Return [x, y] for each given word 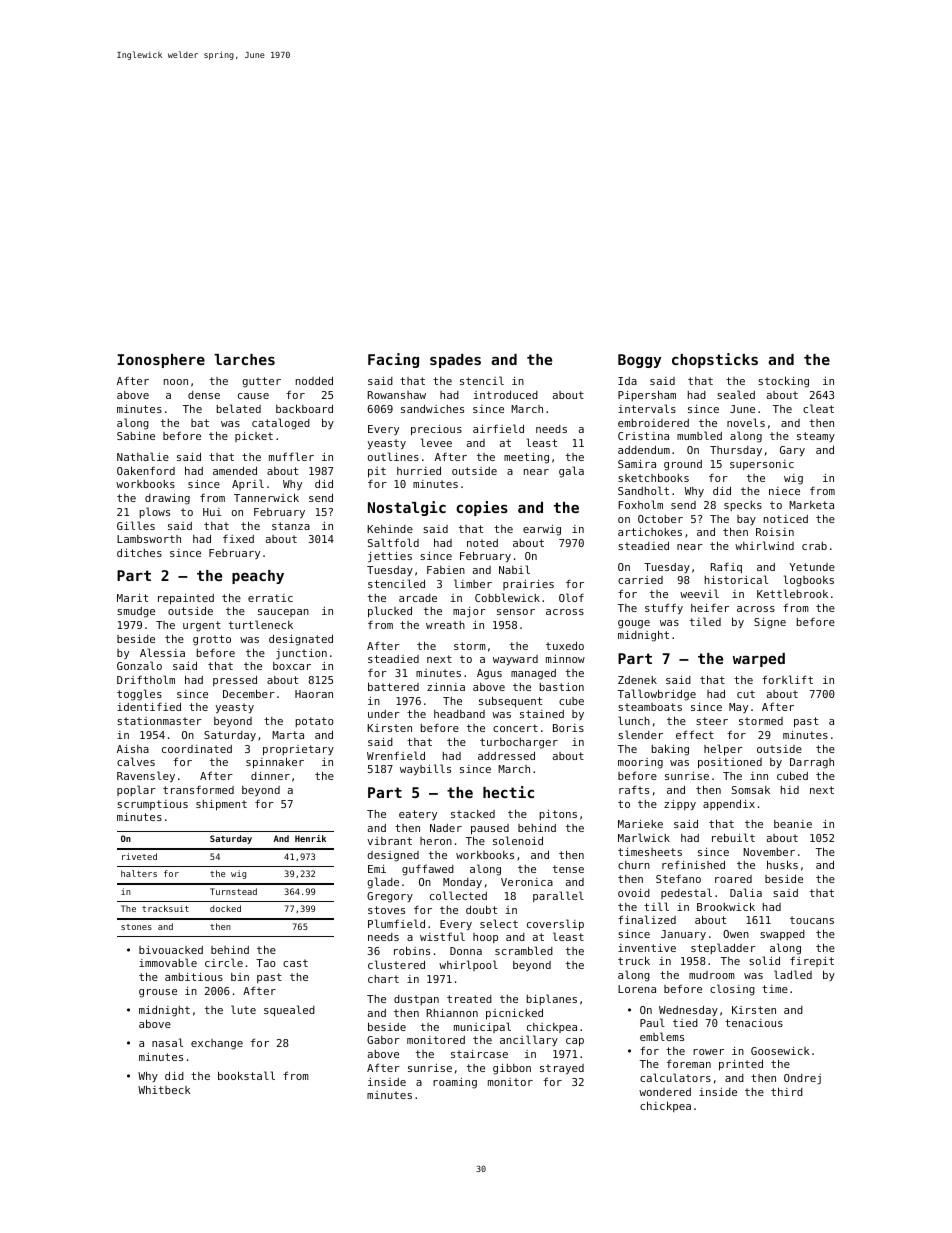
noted [482, 543]
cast [295, 963]
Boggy [639, 361]
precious [436, 430]
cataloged [281, 424]
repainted [186, 599]
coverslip [555, 925]
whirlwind [764, 545]
